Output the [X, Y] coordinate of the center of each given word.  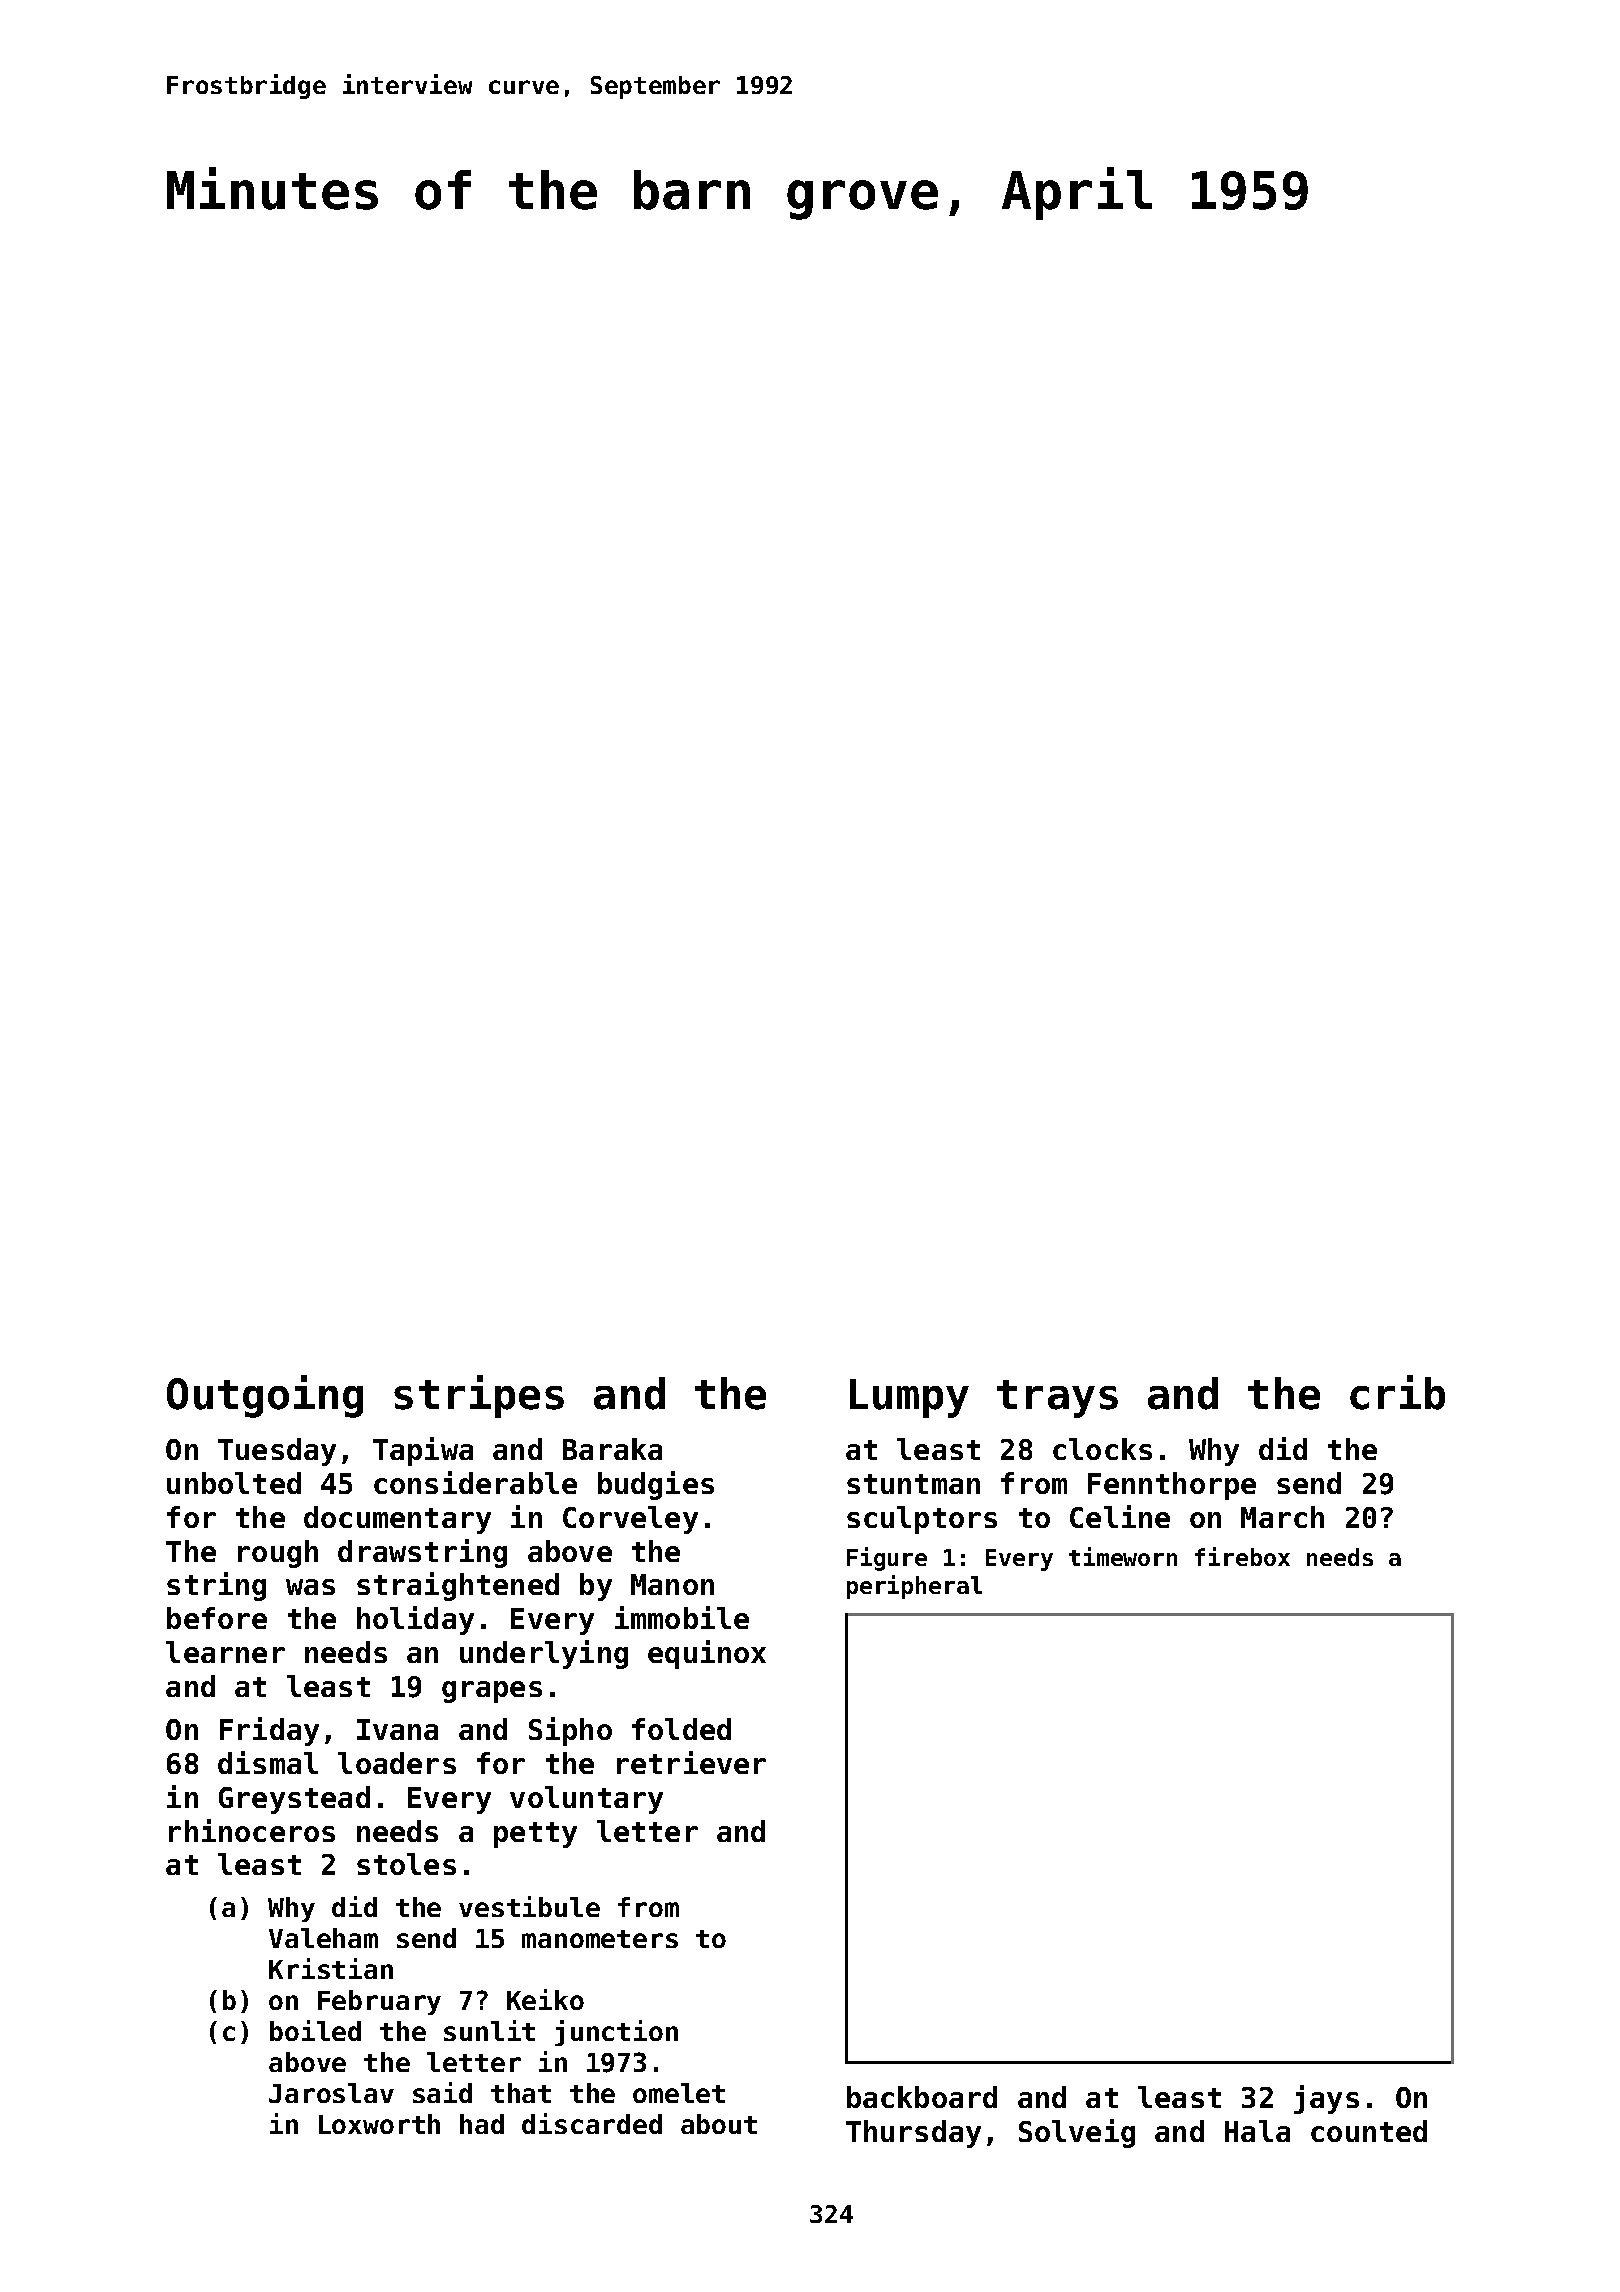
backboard [922, 2097]
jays [1326, 2099]
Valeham [323, 1938]
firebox [1242, 1556]
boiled [315, 2030]
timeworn [1123, 1556]
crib [1397, 1392]
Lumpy [909, 1398]
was [310, 1587]
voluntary [586, 1800]
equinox [707, 1654]
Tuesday [277, 1452]
